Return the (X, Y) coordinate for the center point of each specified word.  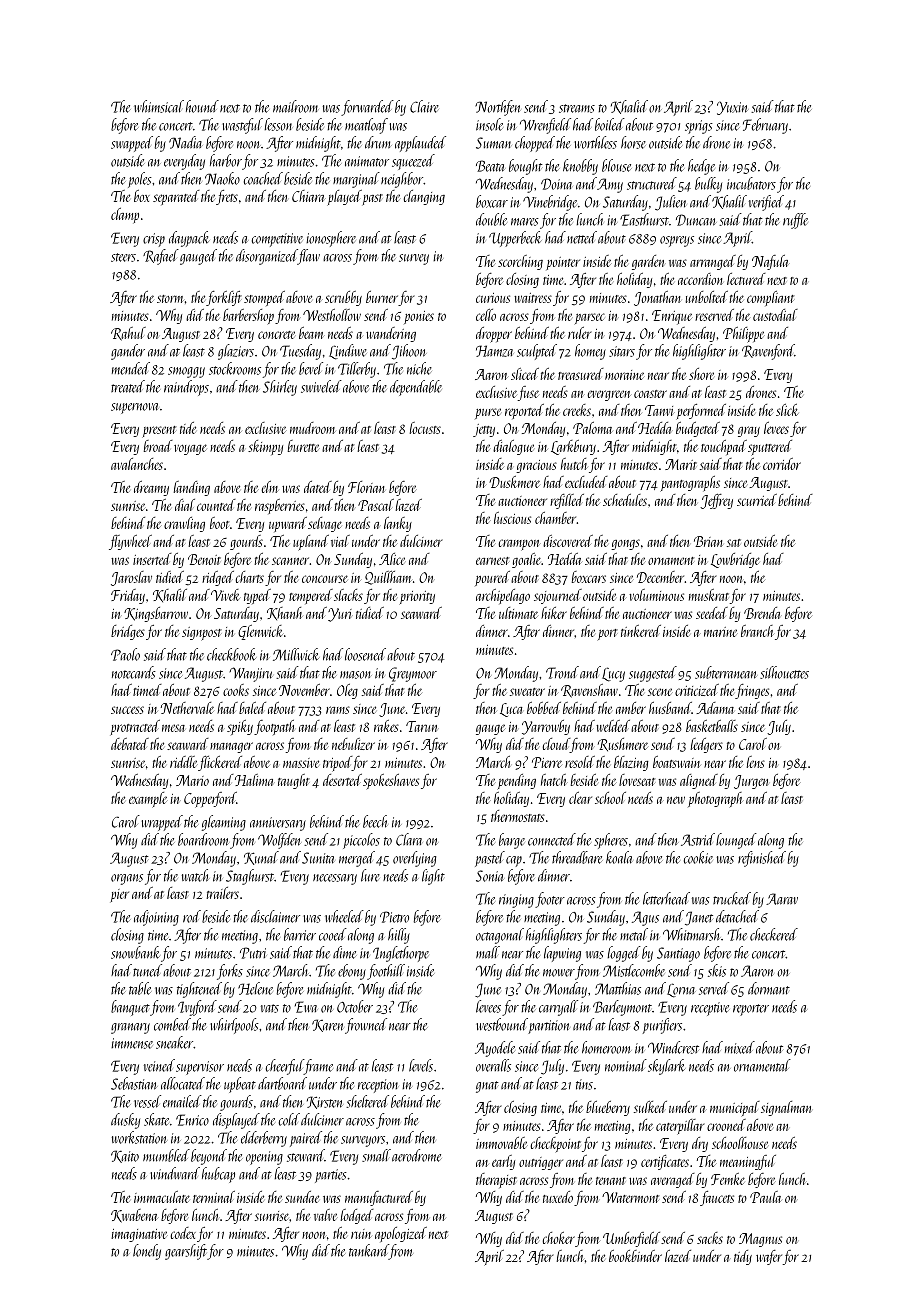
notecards (134, 672)
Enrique (672, 317)
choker (558, 1238)
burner (382, 297)
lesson (278, 124)
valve (325, 1215)
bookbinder (635, 1256)
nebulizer (353, 744)
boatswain (677, 762)
